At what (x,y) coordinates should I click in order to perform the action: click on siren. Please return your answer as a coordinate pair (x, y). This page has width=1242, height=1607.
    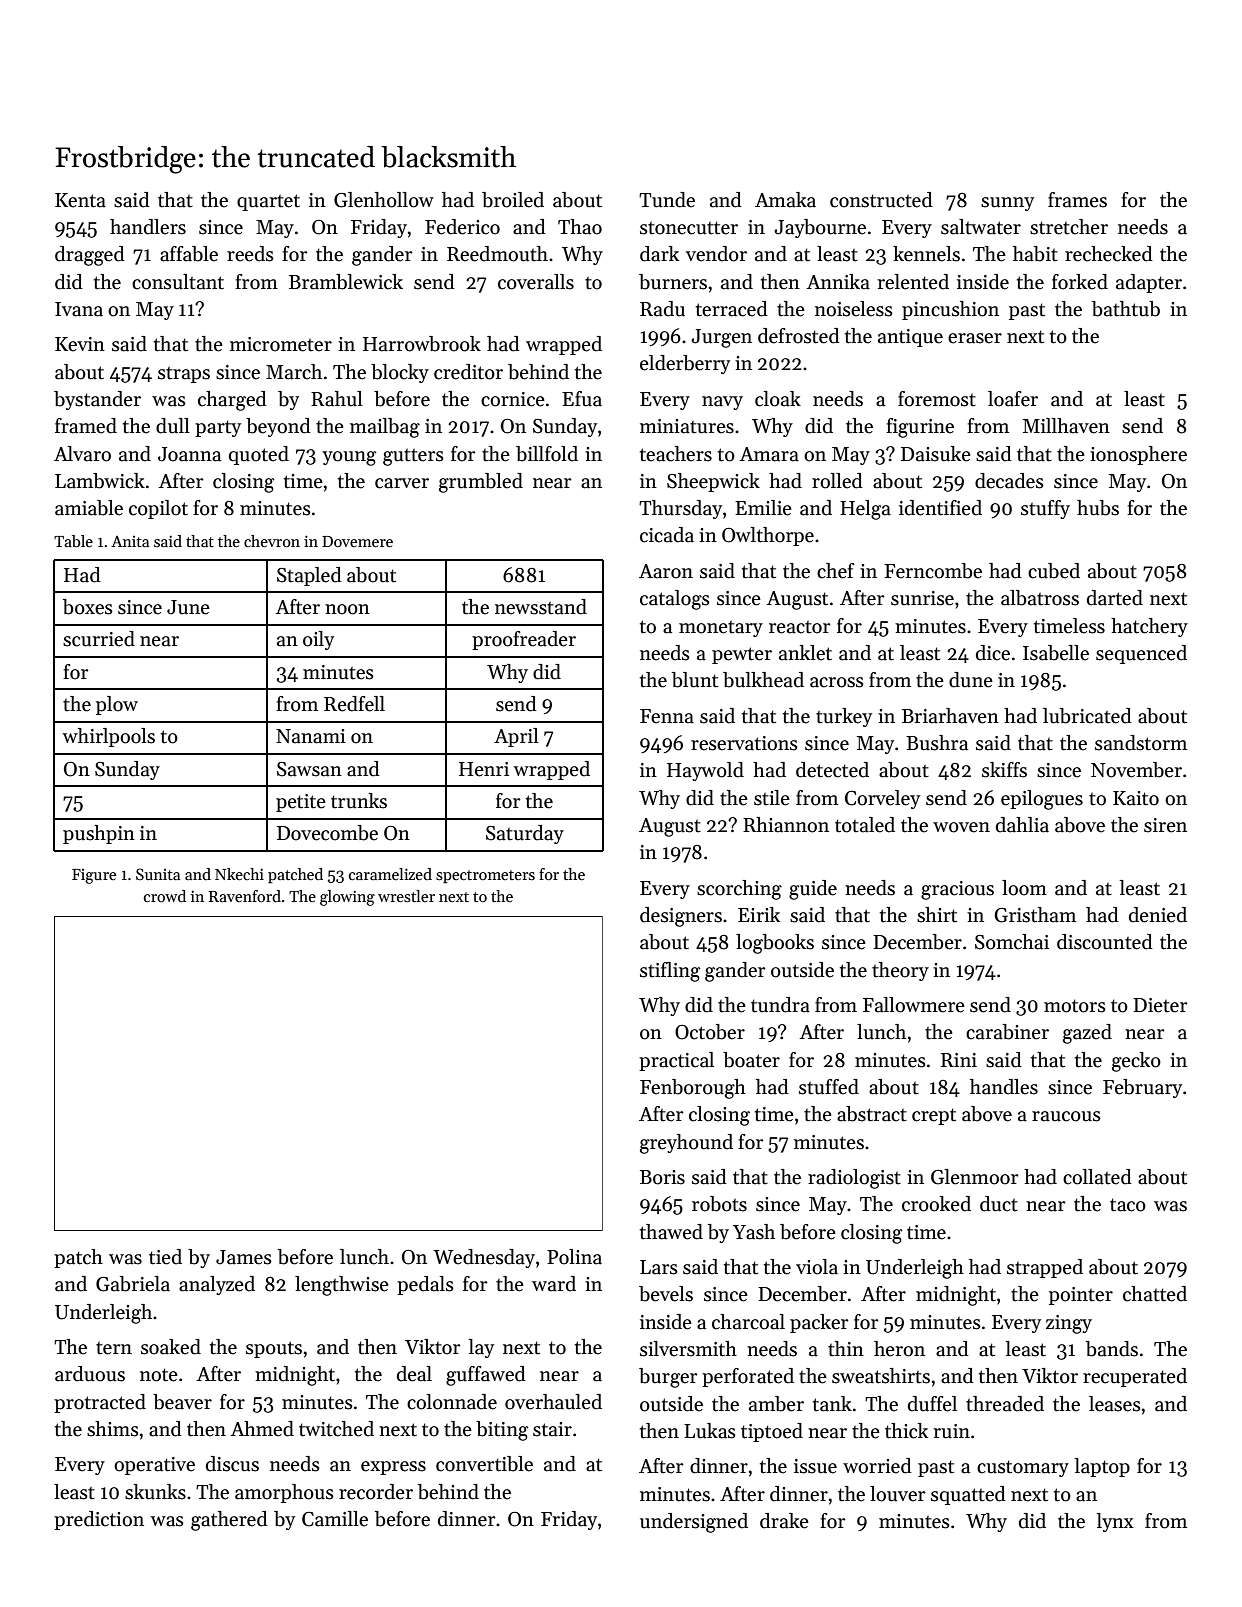
    Looking at the image, I should click on (1165, 825).
